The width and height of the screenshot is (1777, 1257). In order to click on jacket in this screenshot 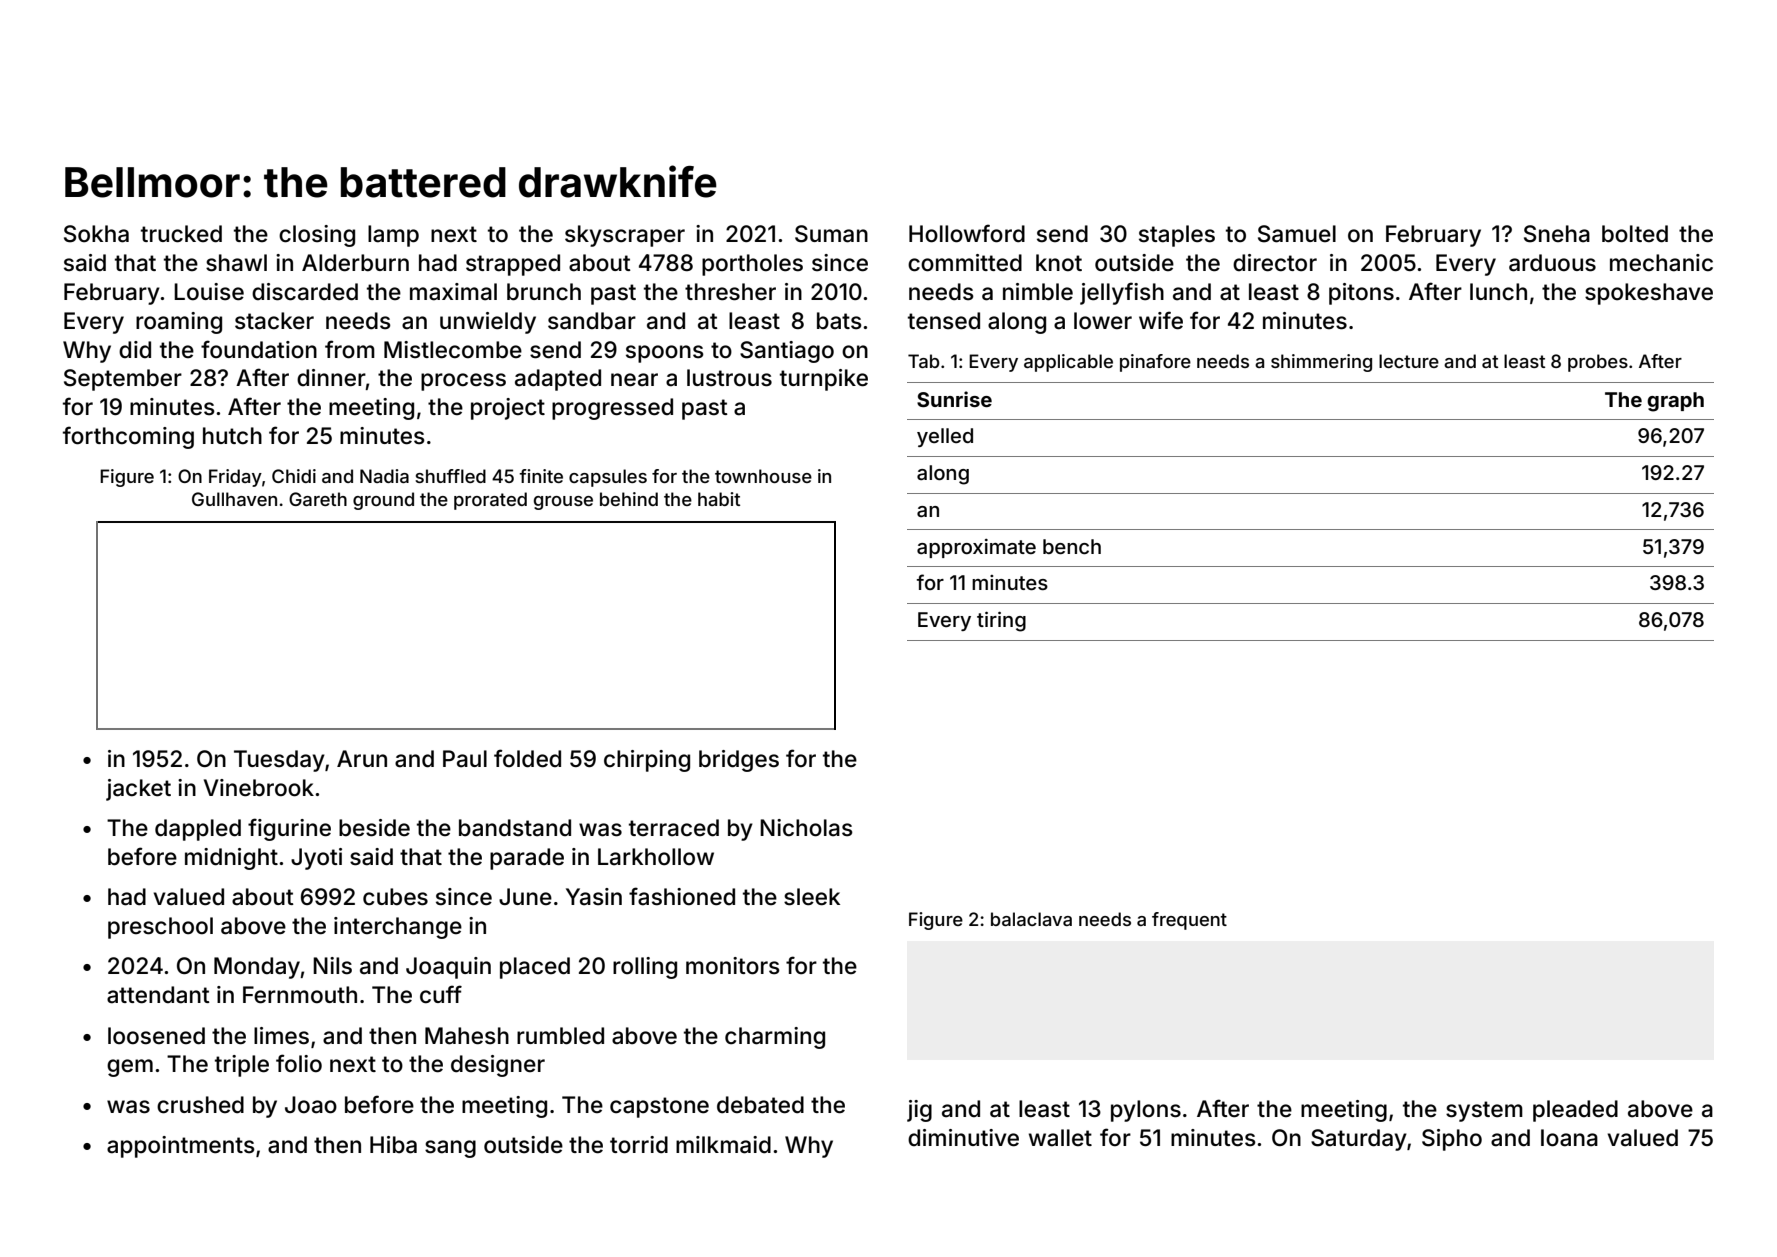, I will do `click(138, 790)`.
